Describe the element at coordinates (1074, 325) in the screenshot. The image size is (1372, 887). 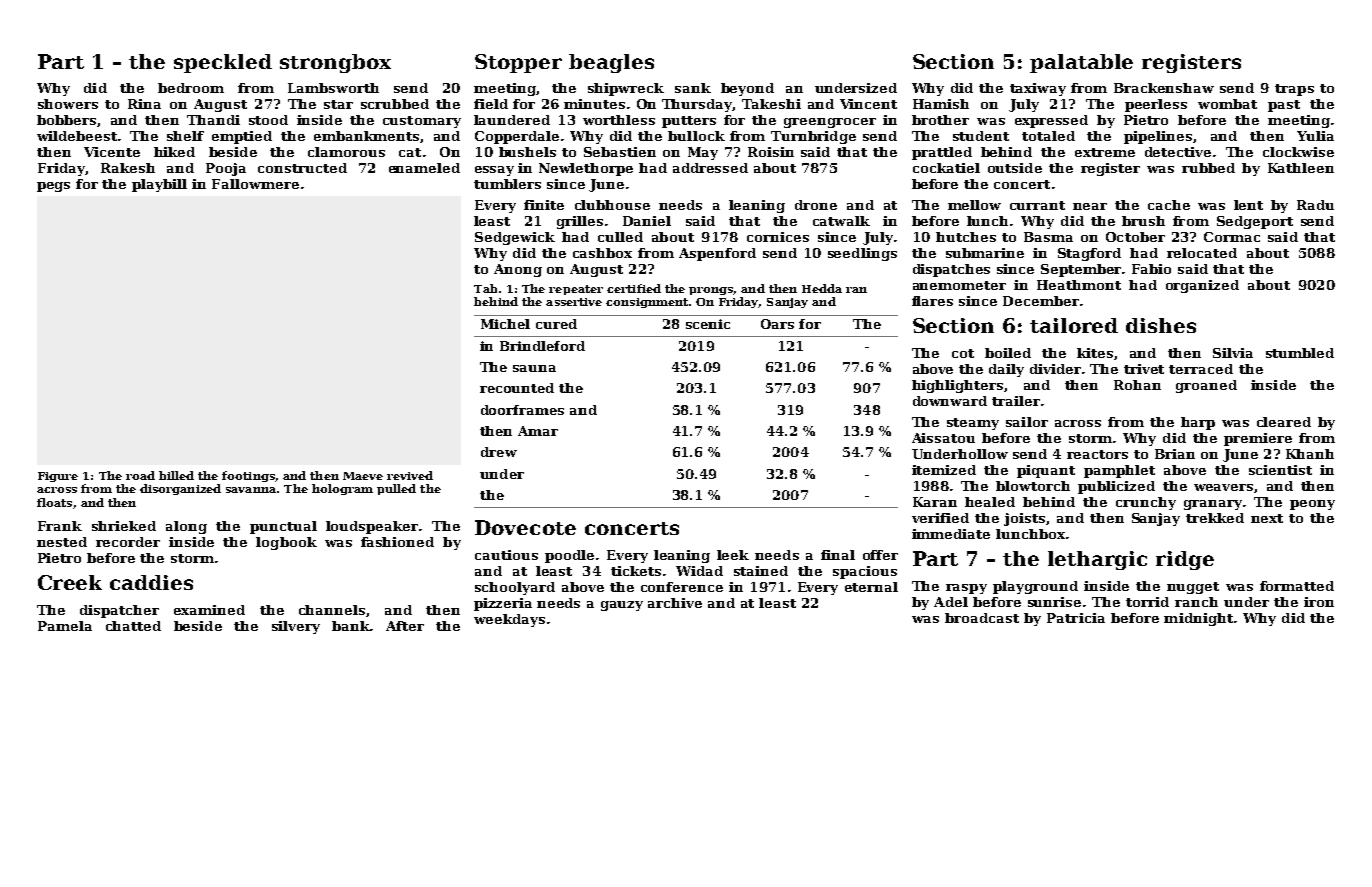
I see `tailored` at that location.
